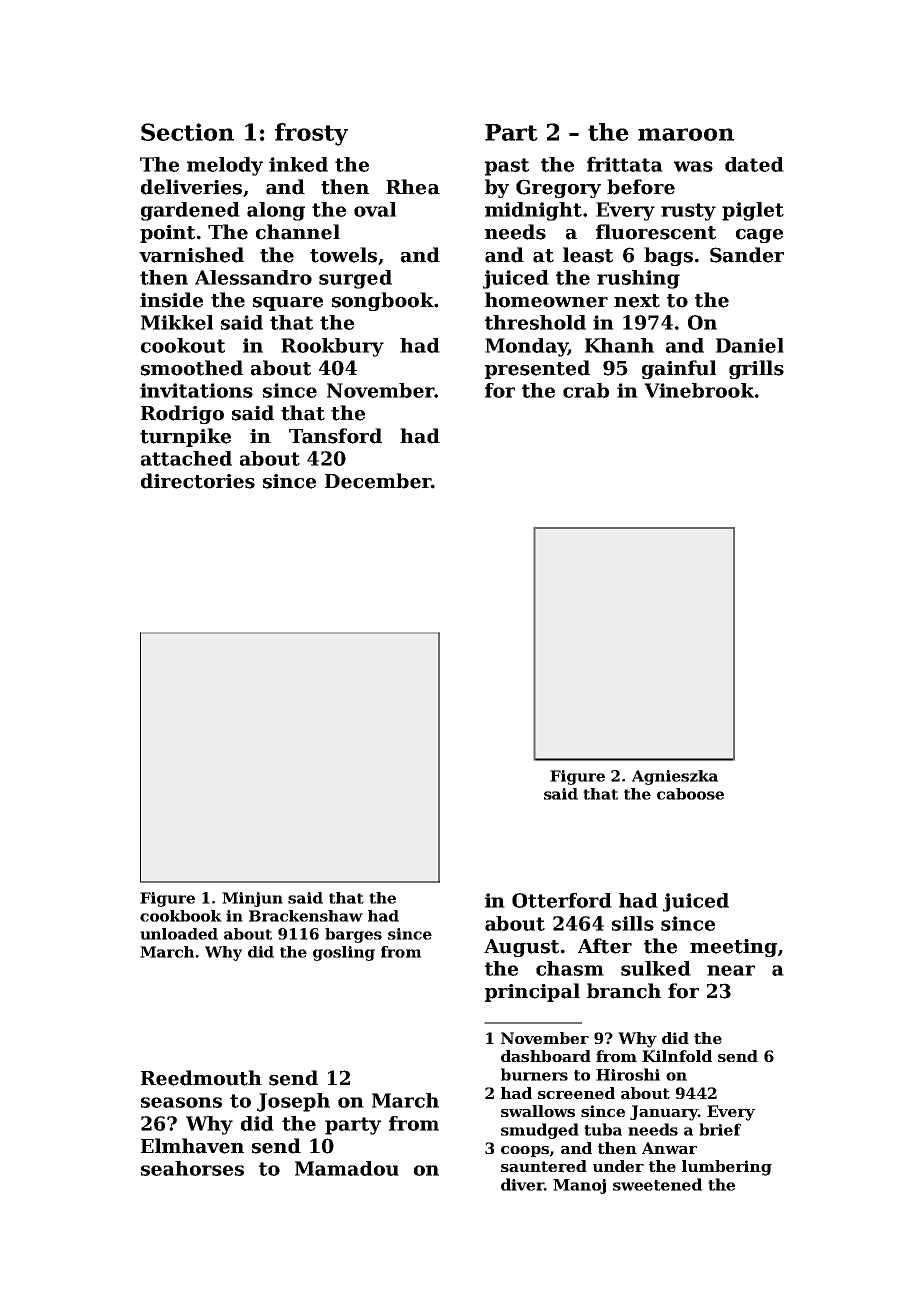 Image resolution: width=924 pixels, height=1314 pixels. I want to click on December, so click(378, 481).
